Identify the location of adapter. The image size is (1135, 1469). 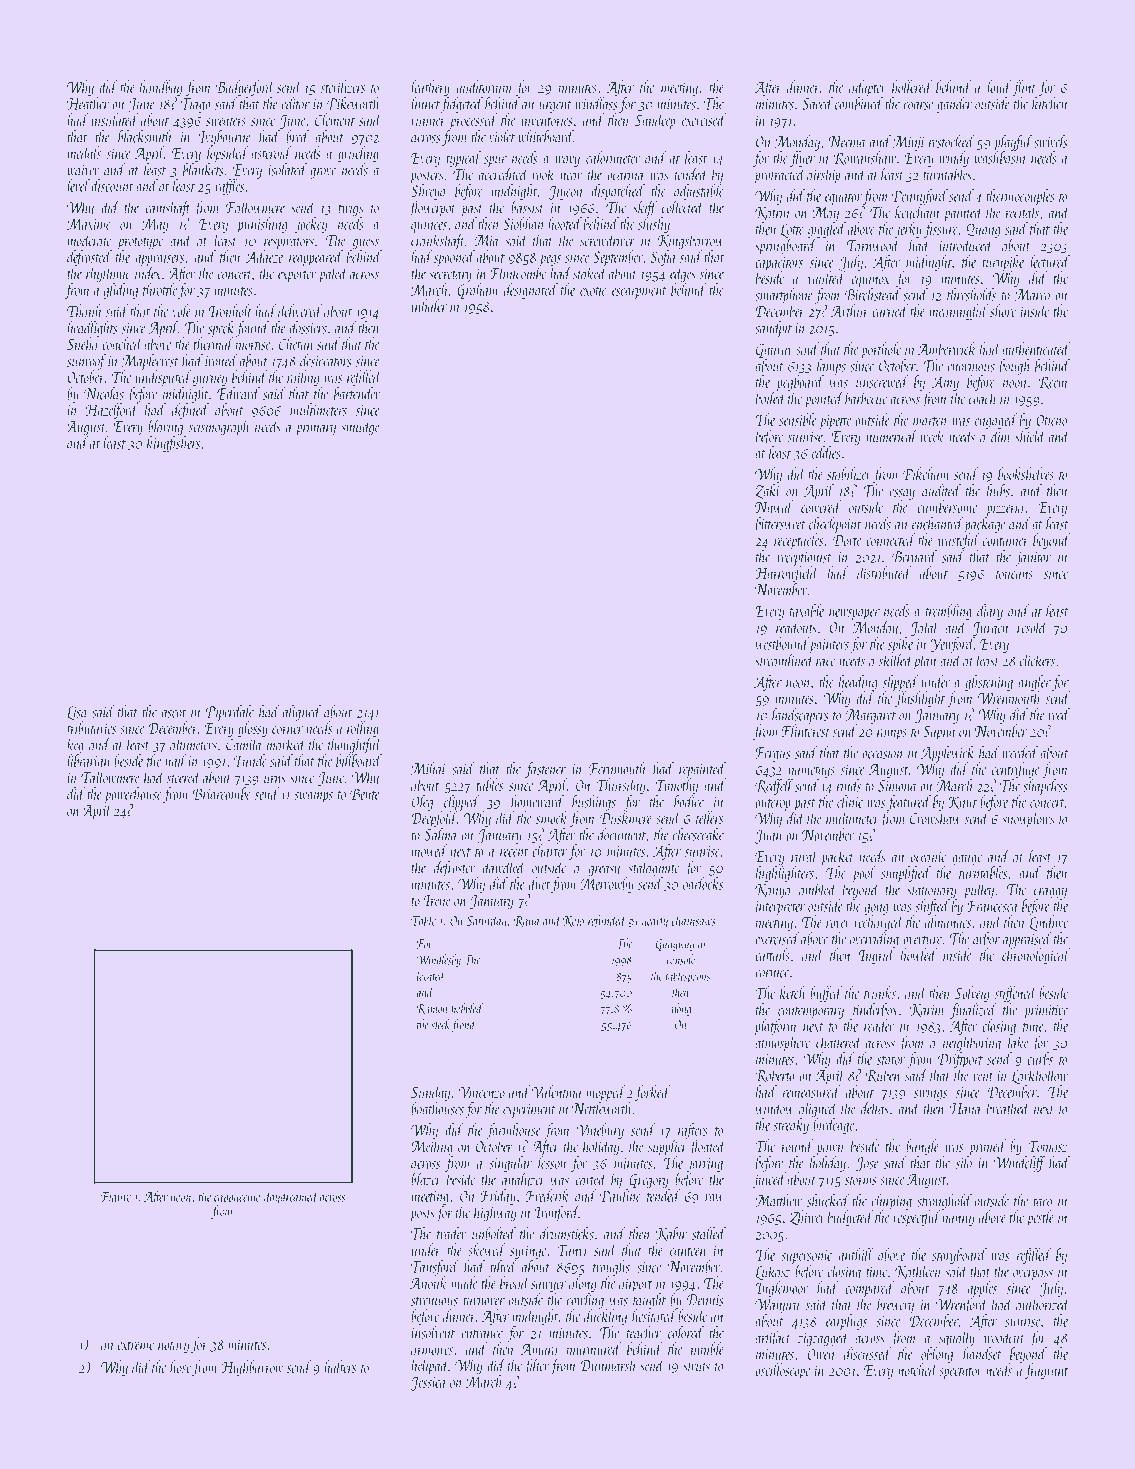
(868, 88).
